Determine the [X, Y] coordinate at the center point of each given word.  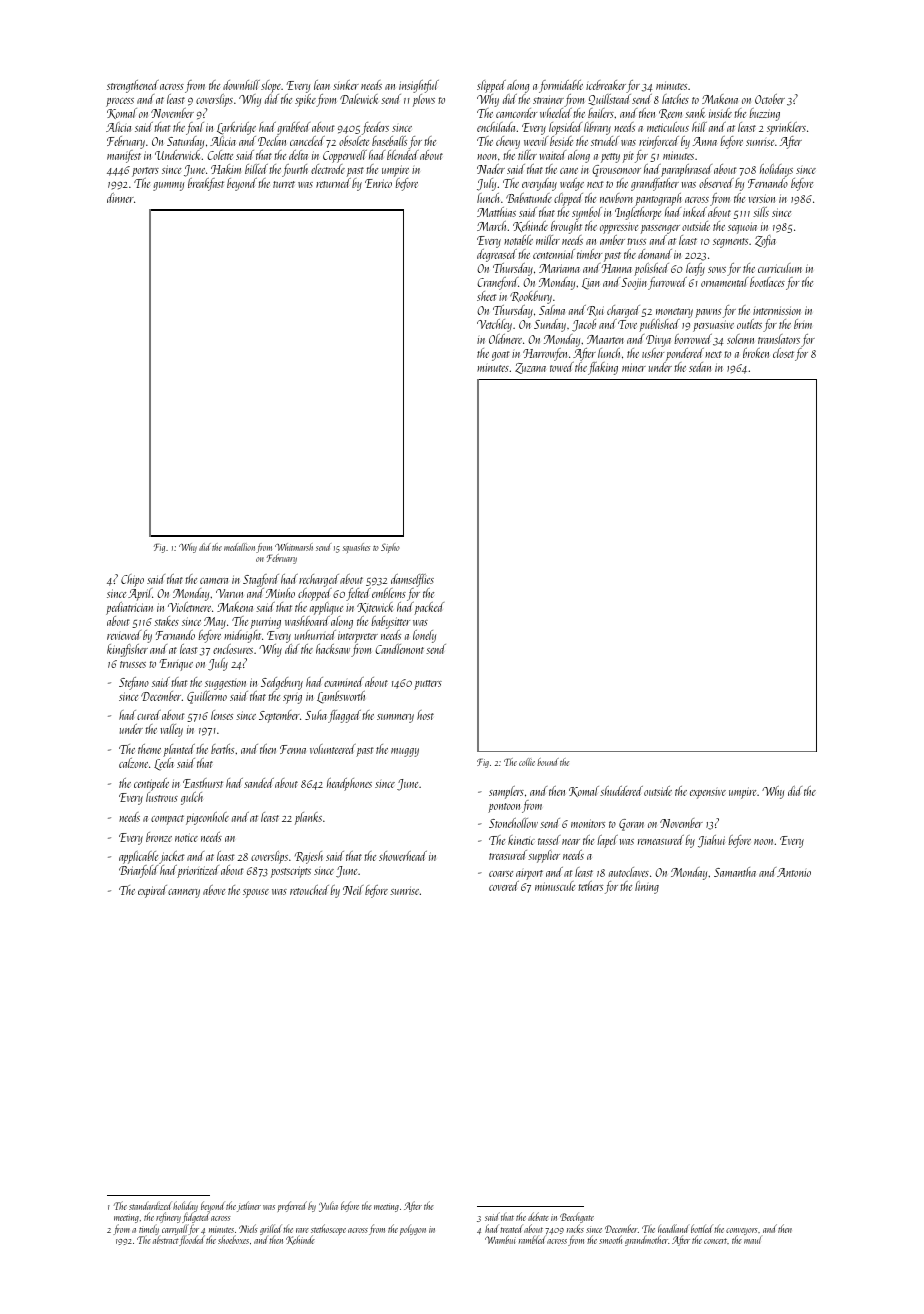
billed [256, 169]
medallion [239, 547]
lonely [424, 636]
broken [756, 353]
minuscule [555, 886]
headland [674, 1228]
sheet [487, 296]
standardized [150, 1205]
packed [429, 608]
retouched [309, 890]
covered [504, 886]
